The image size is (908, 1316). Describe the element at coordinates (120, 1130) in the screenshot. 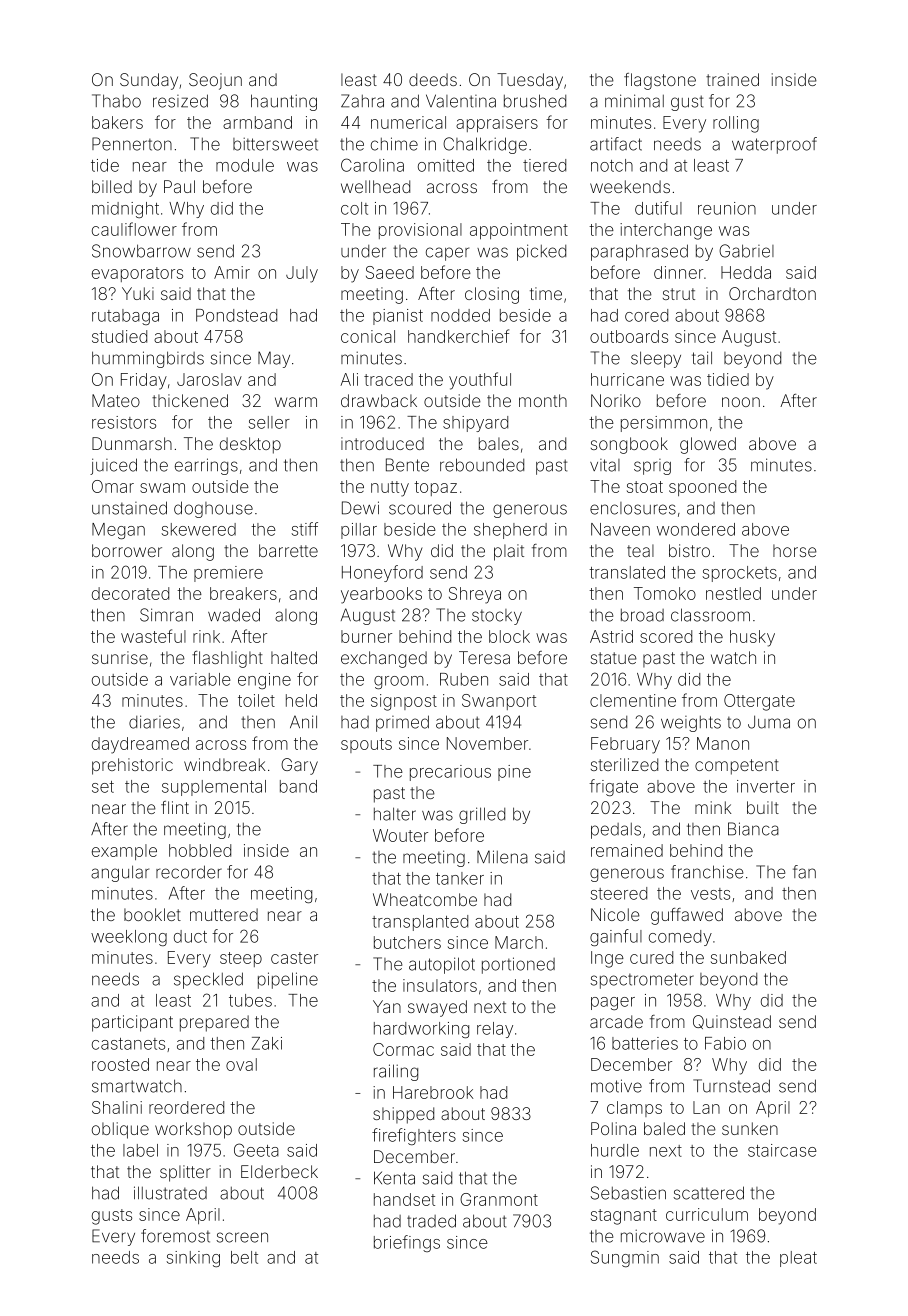

I see `oblique` at that location.
